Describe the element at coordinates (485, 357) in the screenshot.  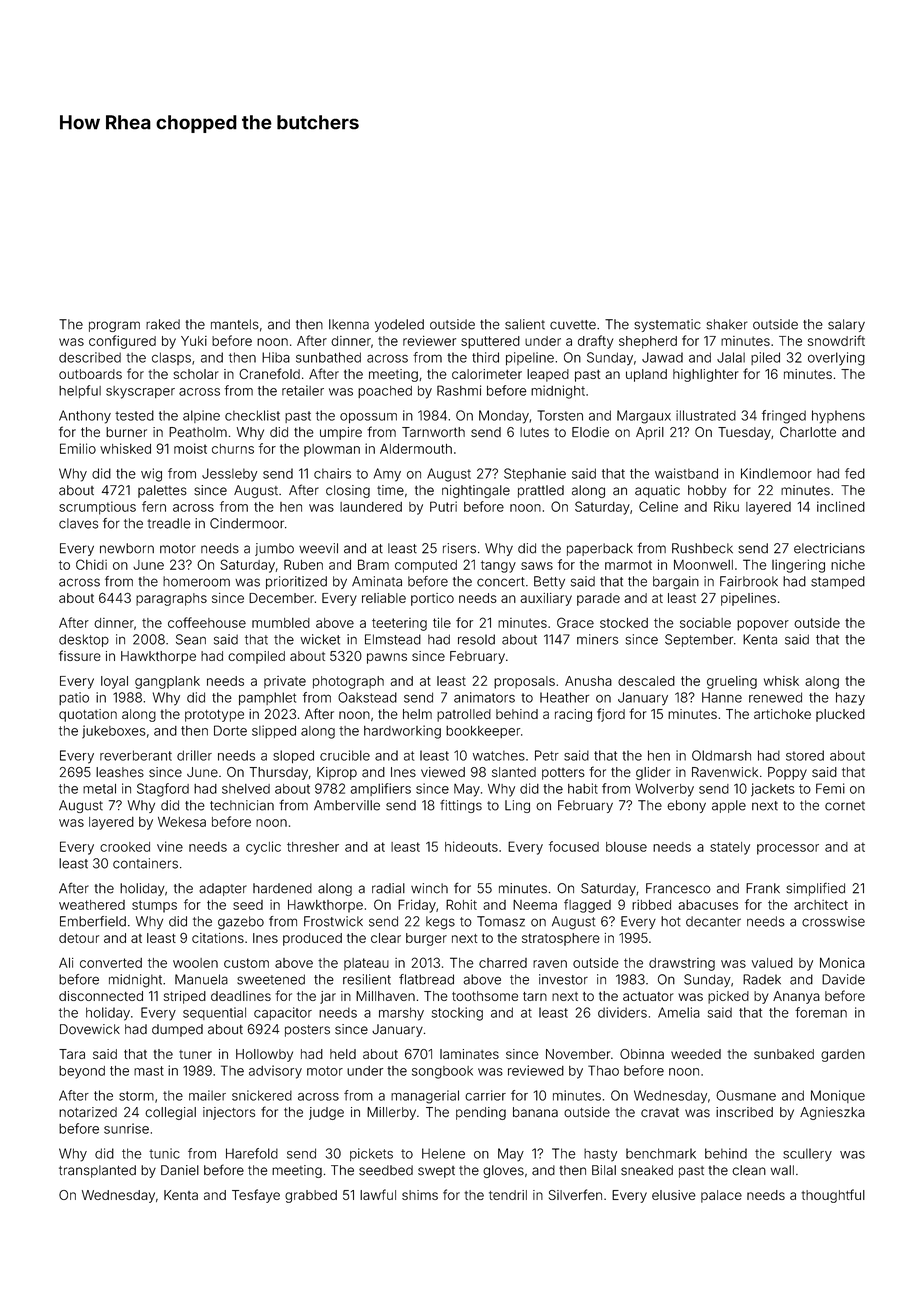
I see `third` at that location.
